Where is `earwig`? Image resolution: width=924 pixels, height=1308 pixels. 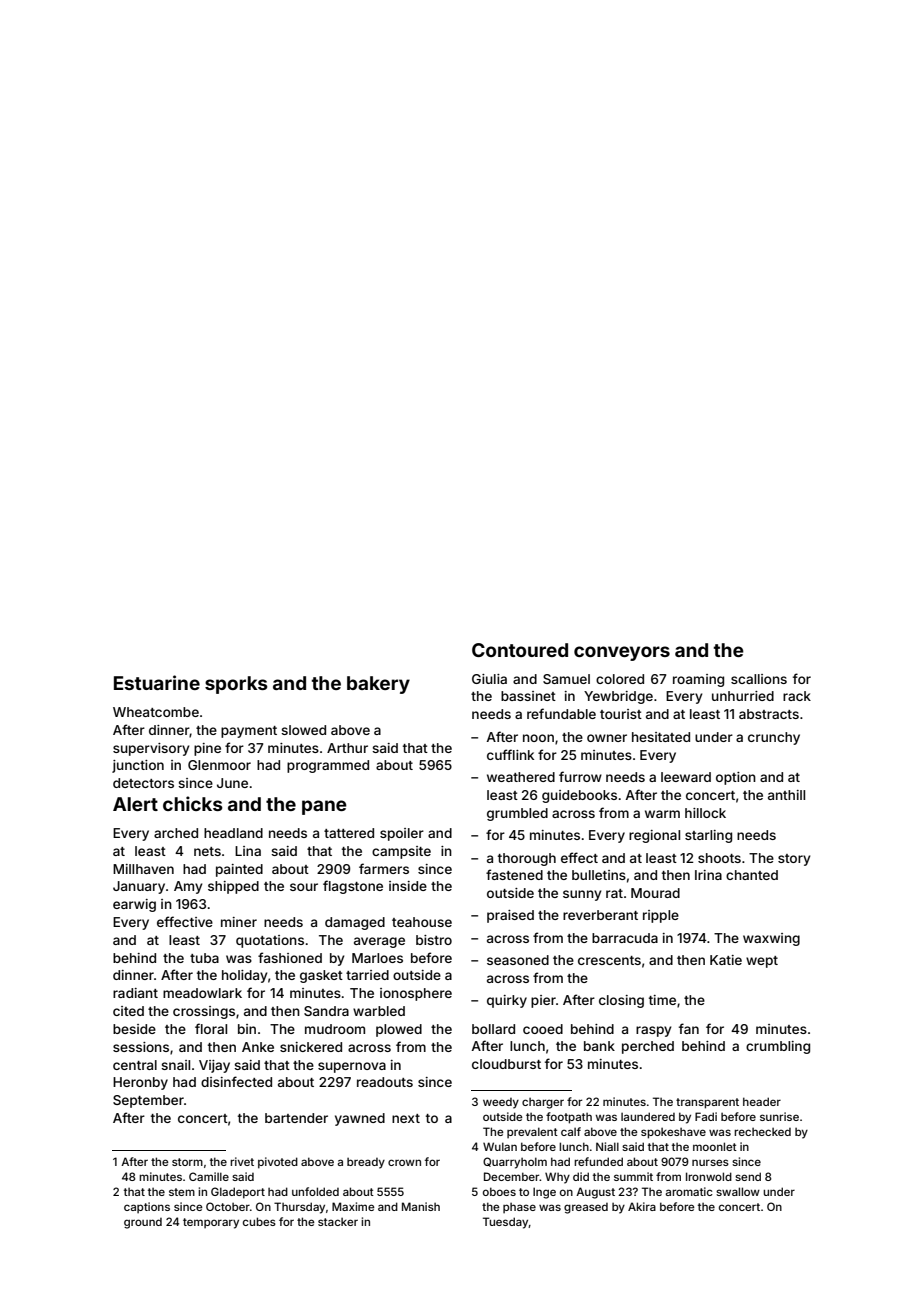
earwig is located at coordinates (134, 905).
